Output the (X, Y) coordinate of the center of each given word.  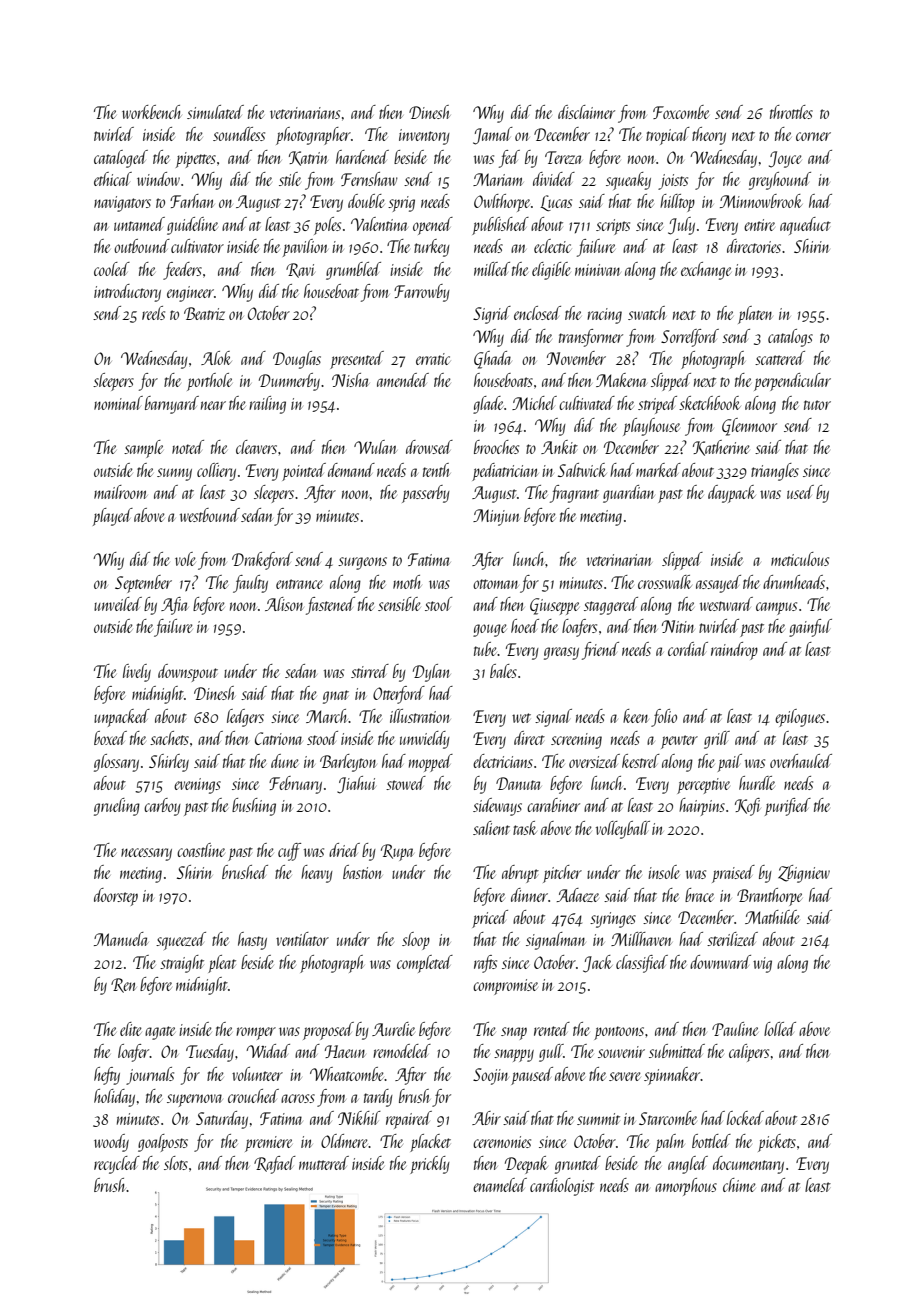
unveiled (118, 604)
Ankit (559, 447)
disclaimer (586, 112)
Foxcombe (681, 112)
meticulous (800, 559)
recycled (117, 1165)
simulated (215, 112)
